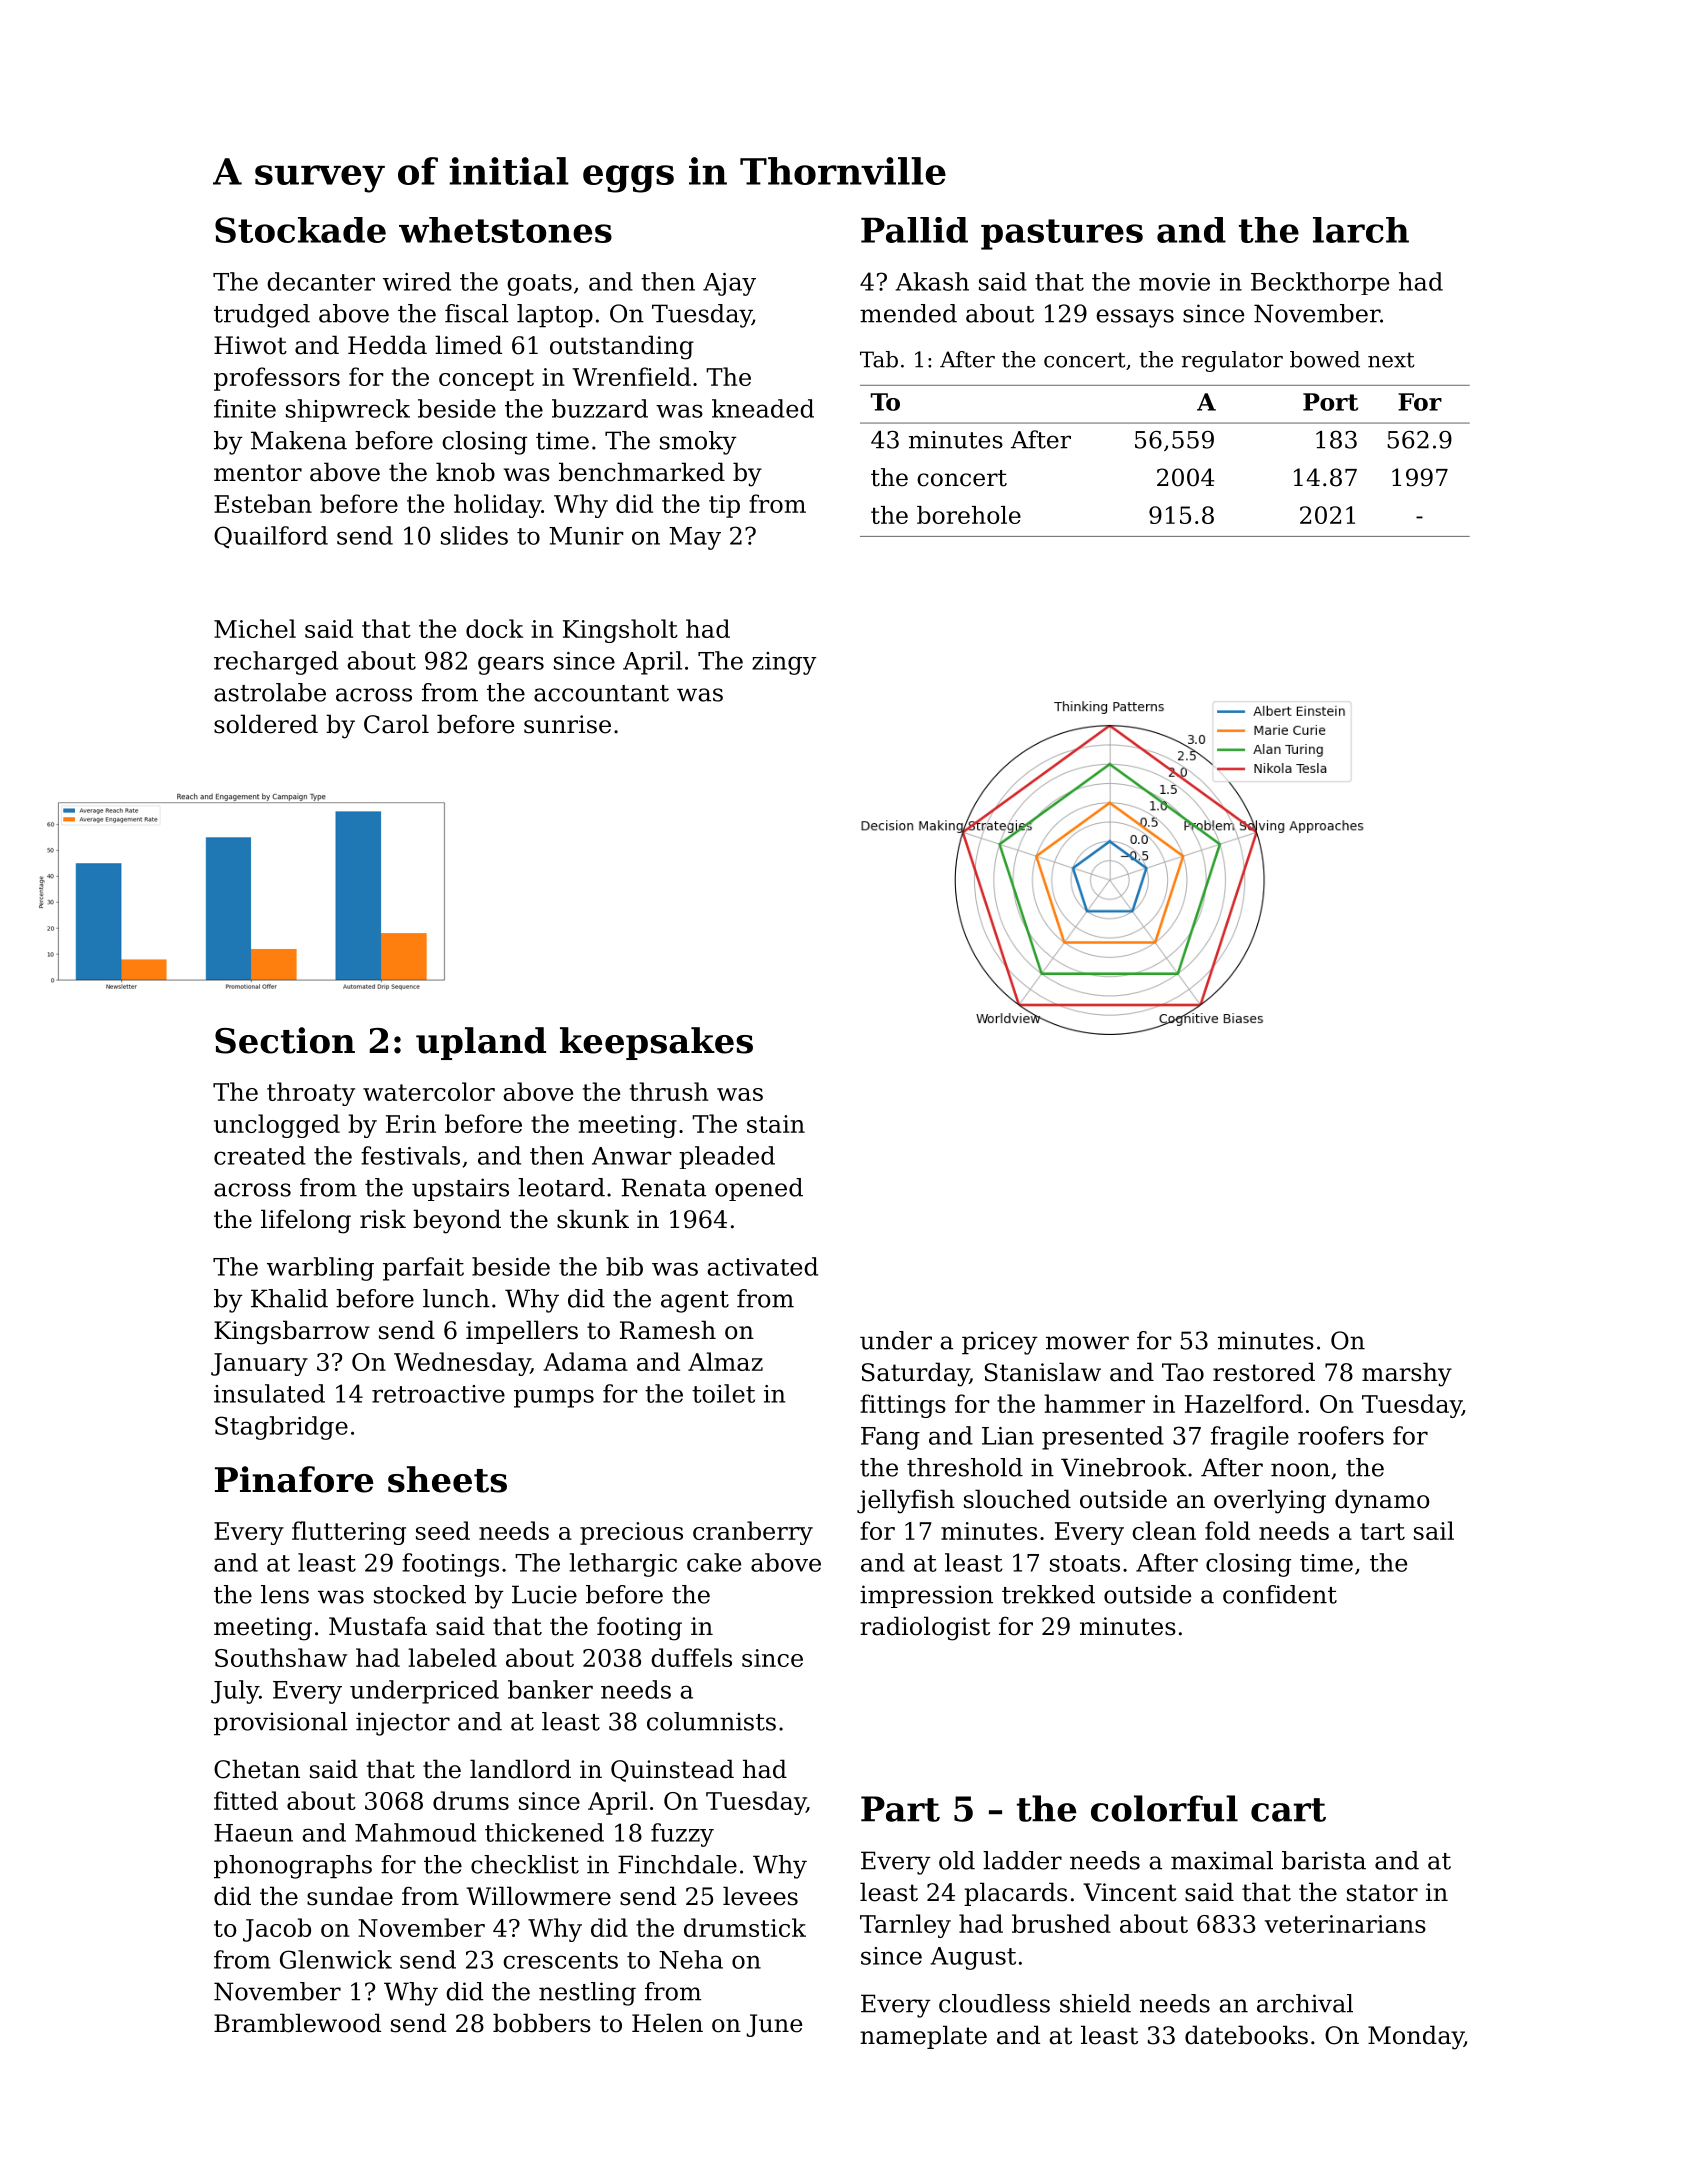  Describe the element at coordinates (1288, 1810) in the image. I see `cart` at that location.
